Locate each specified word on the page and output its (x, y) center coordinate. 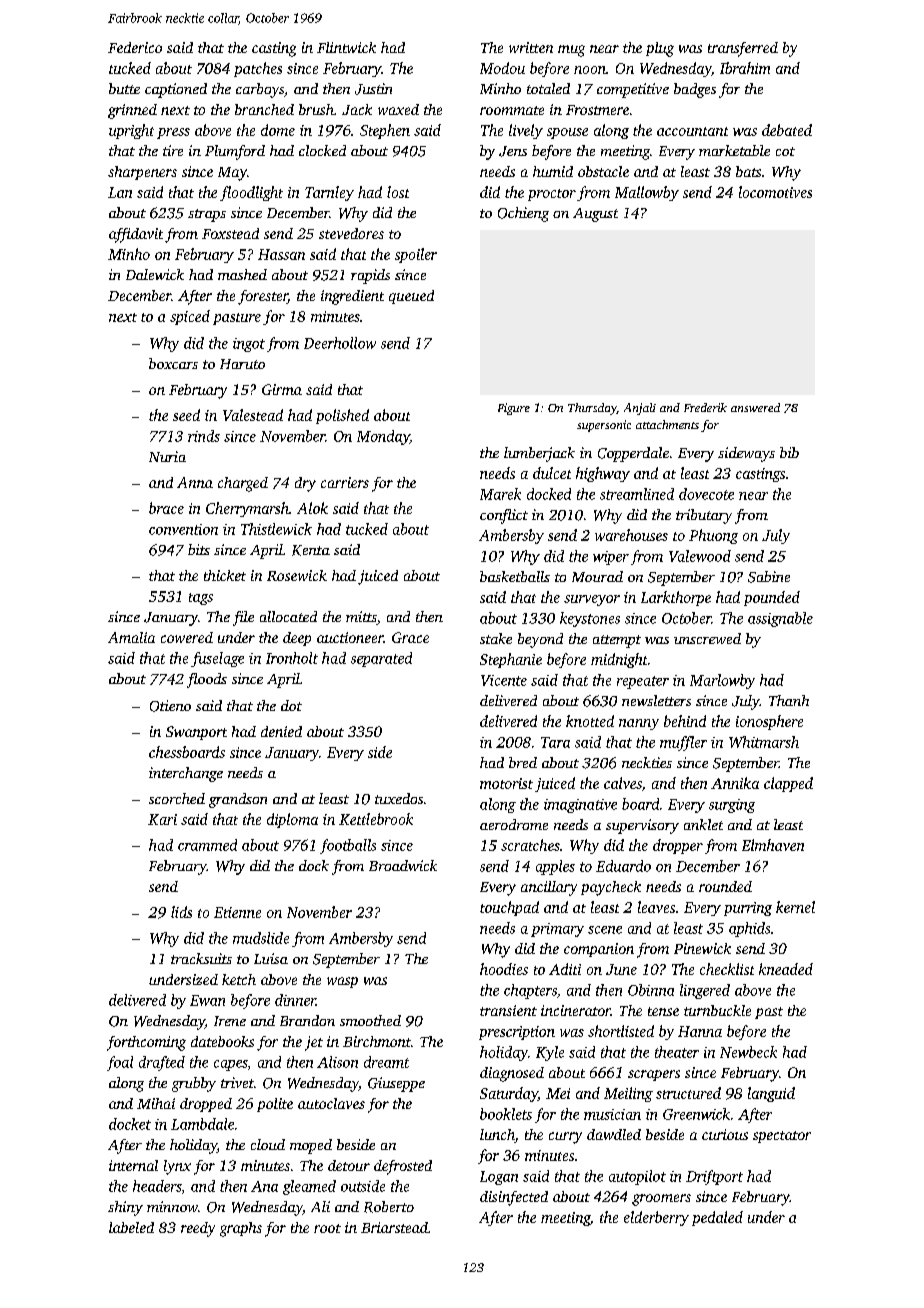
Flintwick (346, 47)
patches (258, 69)
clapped (788, 784)
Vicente (504, 680)
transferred (743, 49)
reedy (198, 1229)
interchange (186, 774)
